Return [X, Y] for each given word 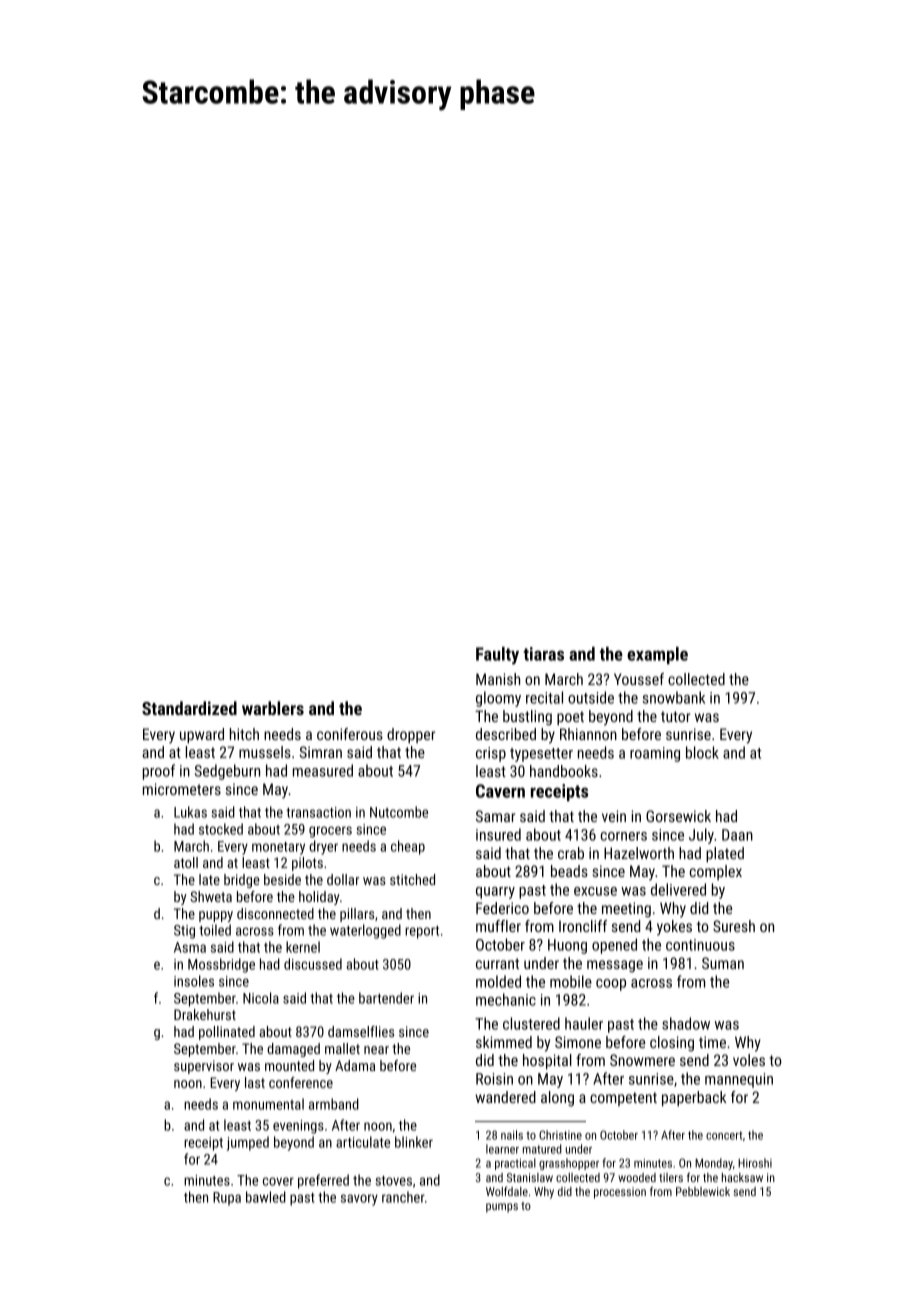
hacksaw [742, 1177]
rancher [403, 1197]
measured [323, 770]
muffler [498, 926]
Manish [498, 679]
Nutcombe [399, 812]
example [657, 655]
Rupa [227, 1199]
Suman [723, 963]
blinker [414, 1142]
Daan [737, 835]
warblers [273, 708]
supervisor [204, 1067]
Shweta [211, 896]
